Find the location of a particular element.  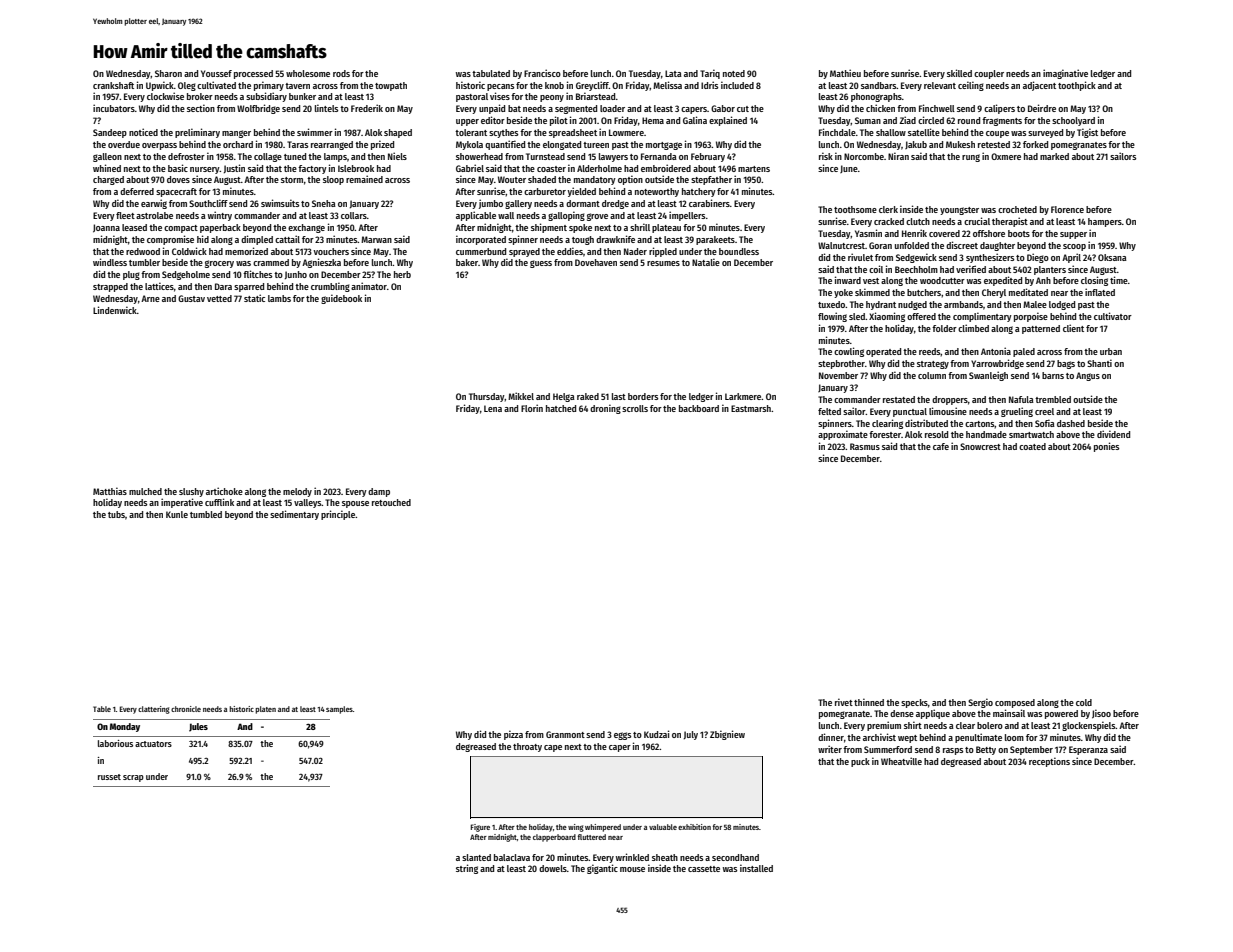

Taras is located at coordinates (297, 144).
